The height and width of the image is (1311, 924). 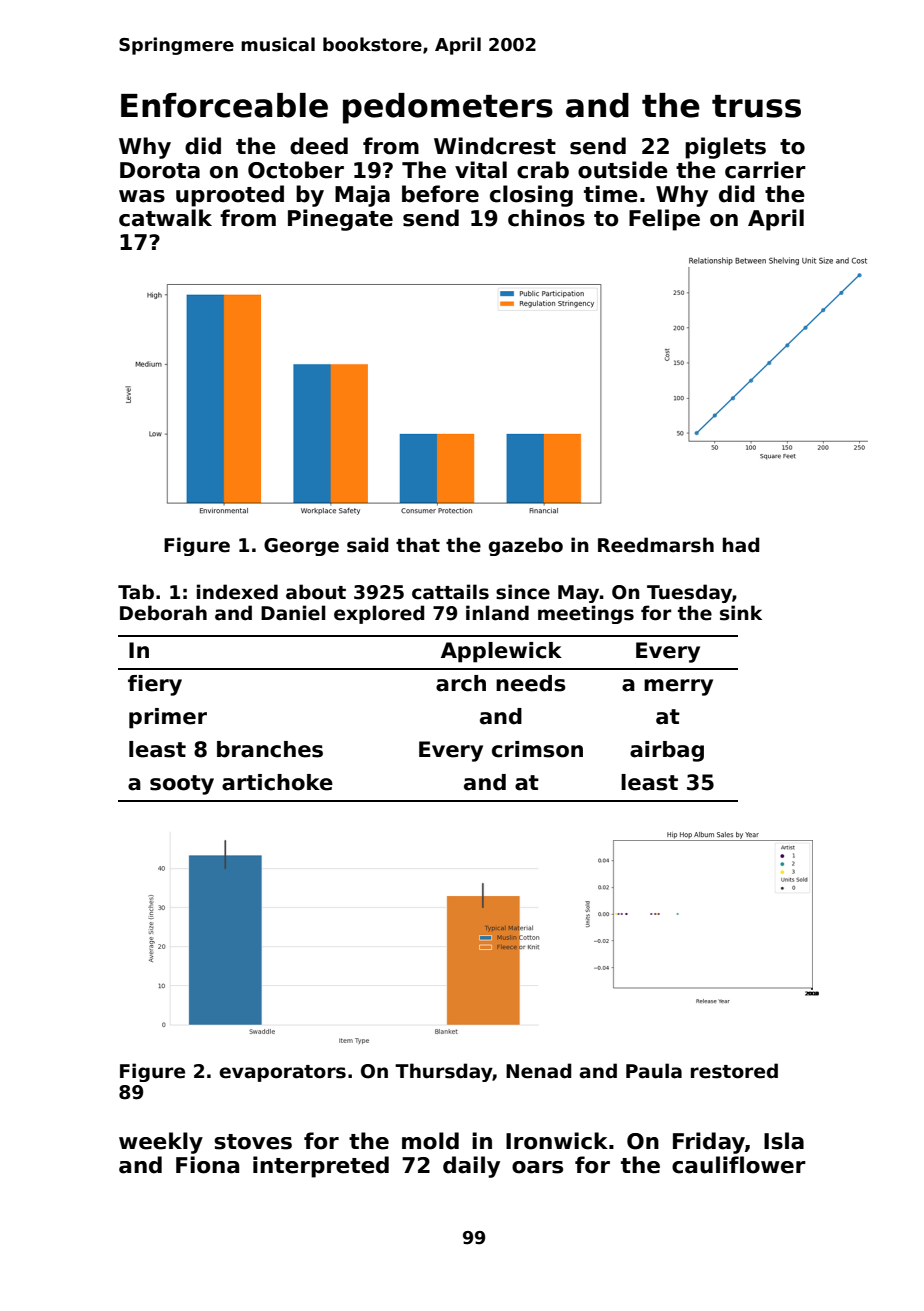 I want to click on interpreted, so click(x=321, y=1167).
